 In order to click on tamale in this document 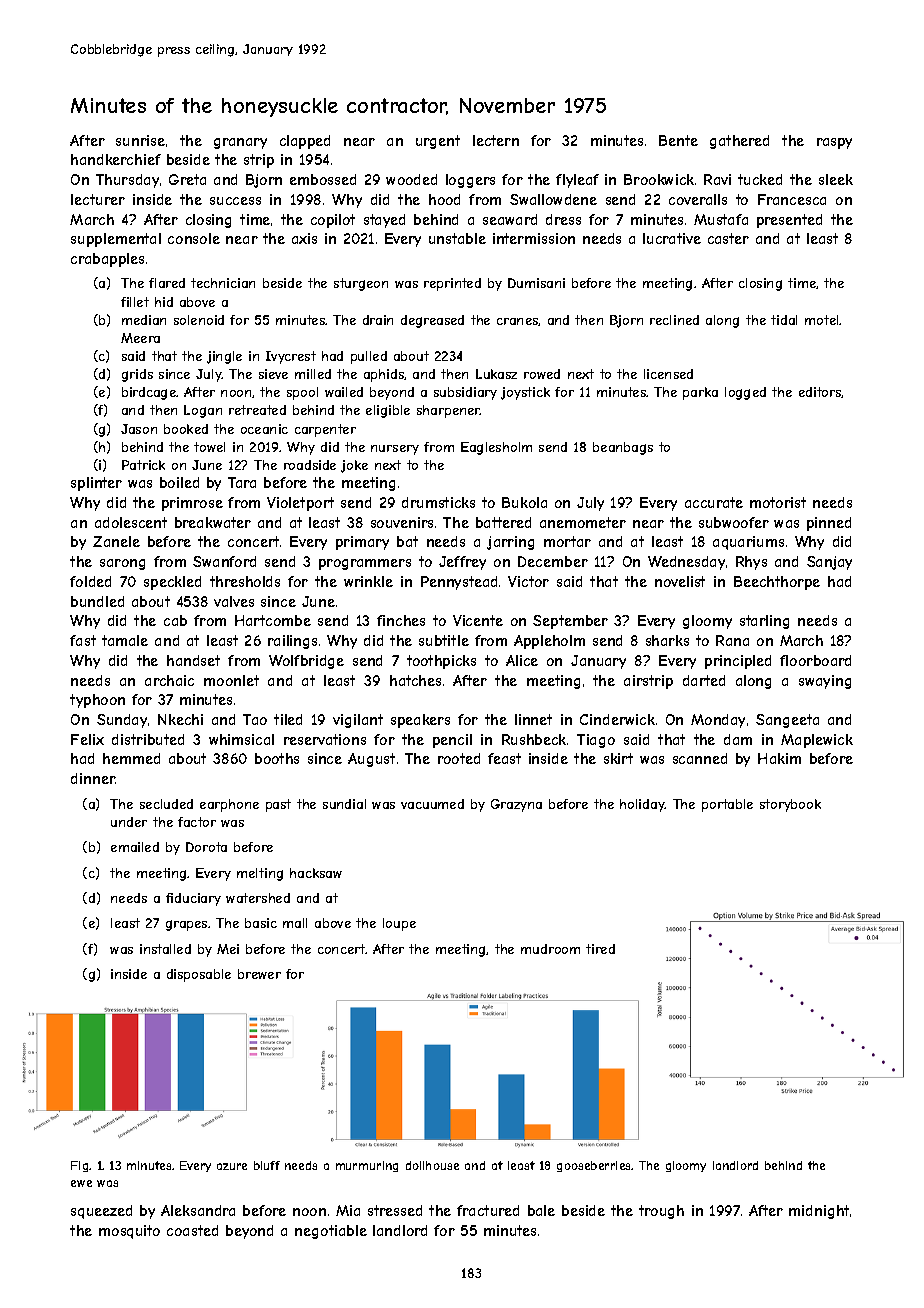, I will do `click(125, 640)`.
